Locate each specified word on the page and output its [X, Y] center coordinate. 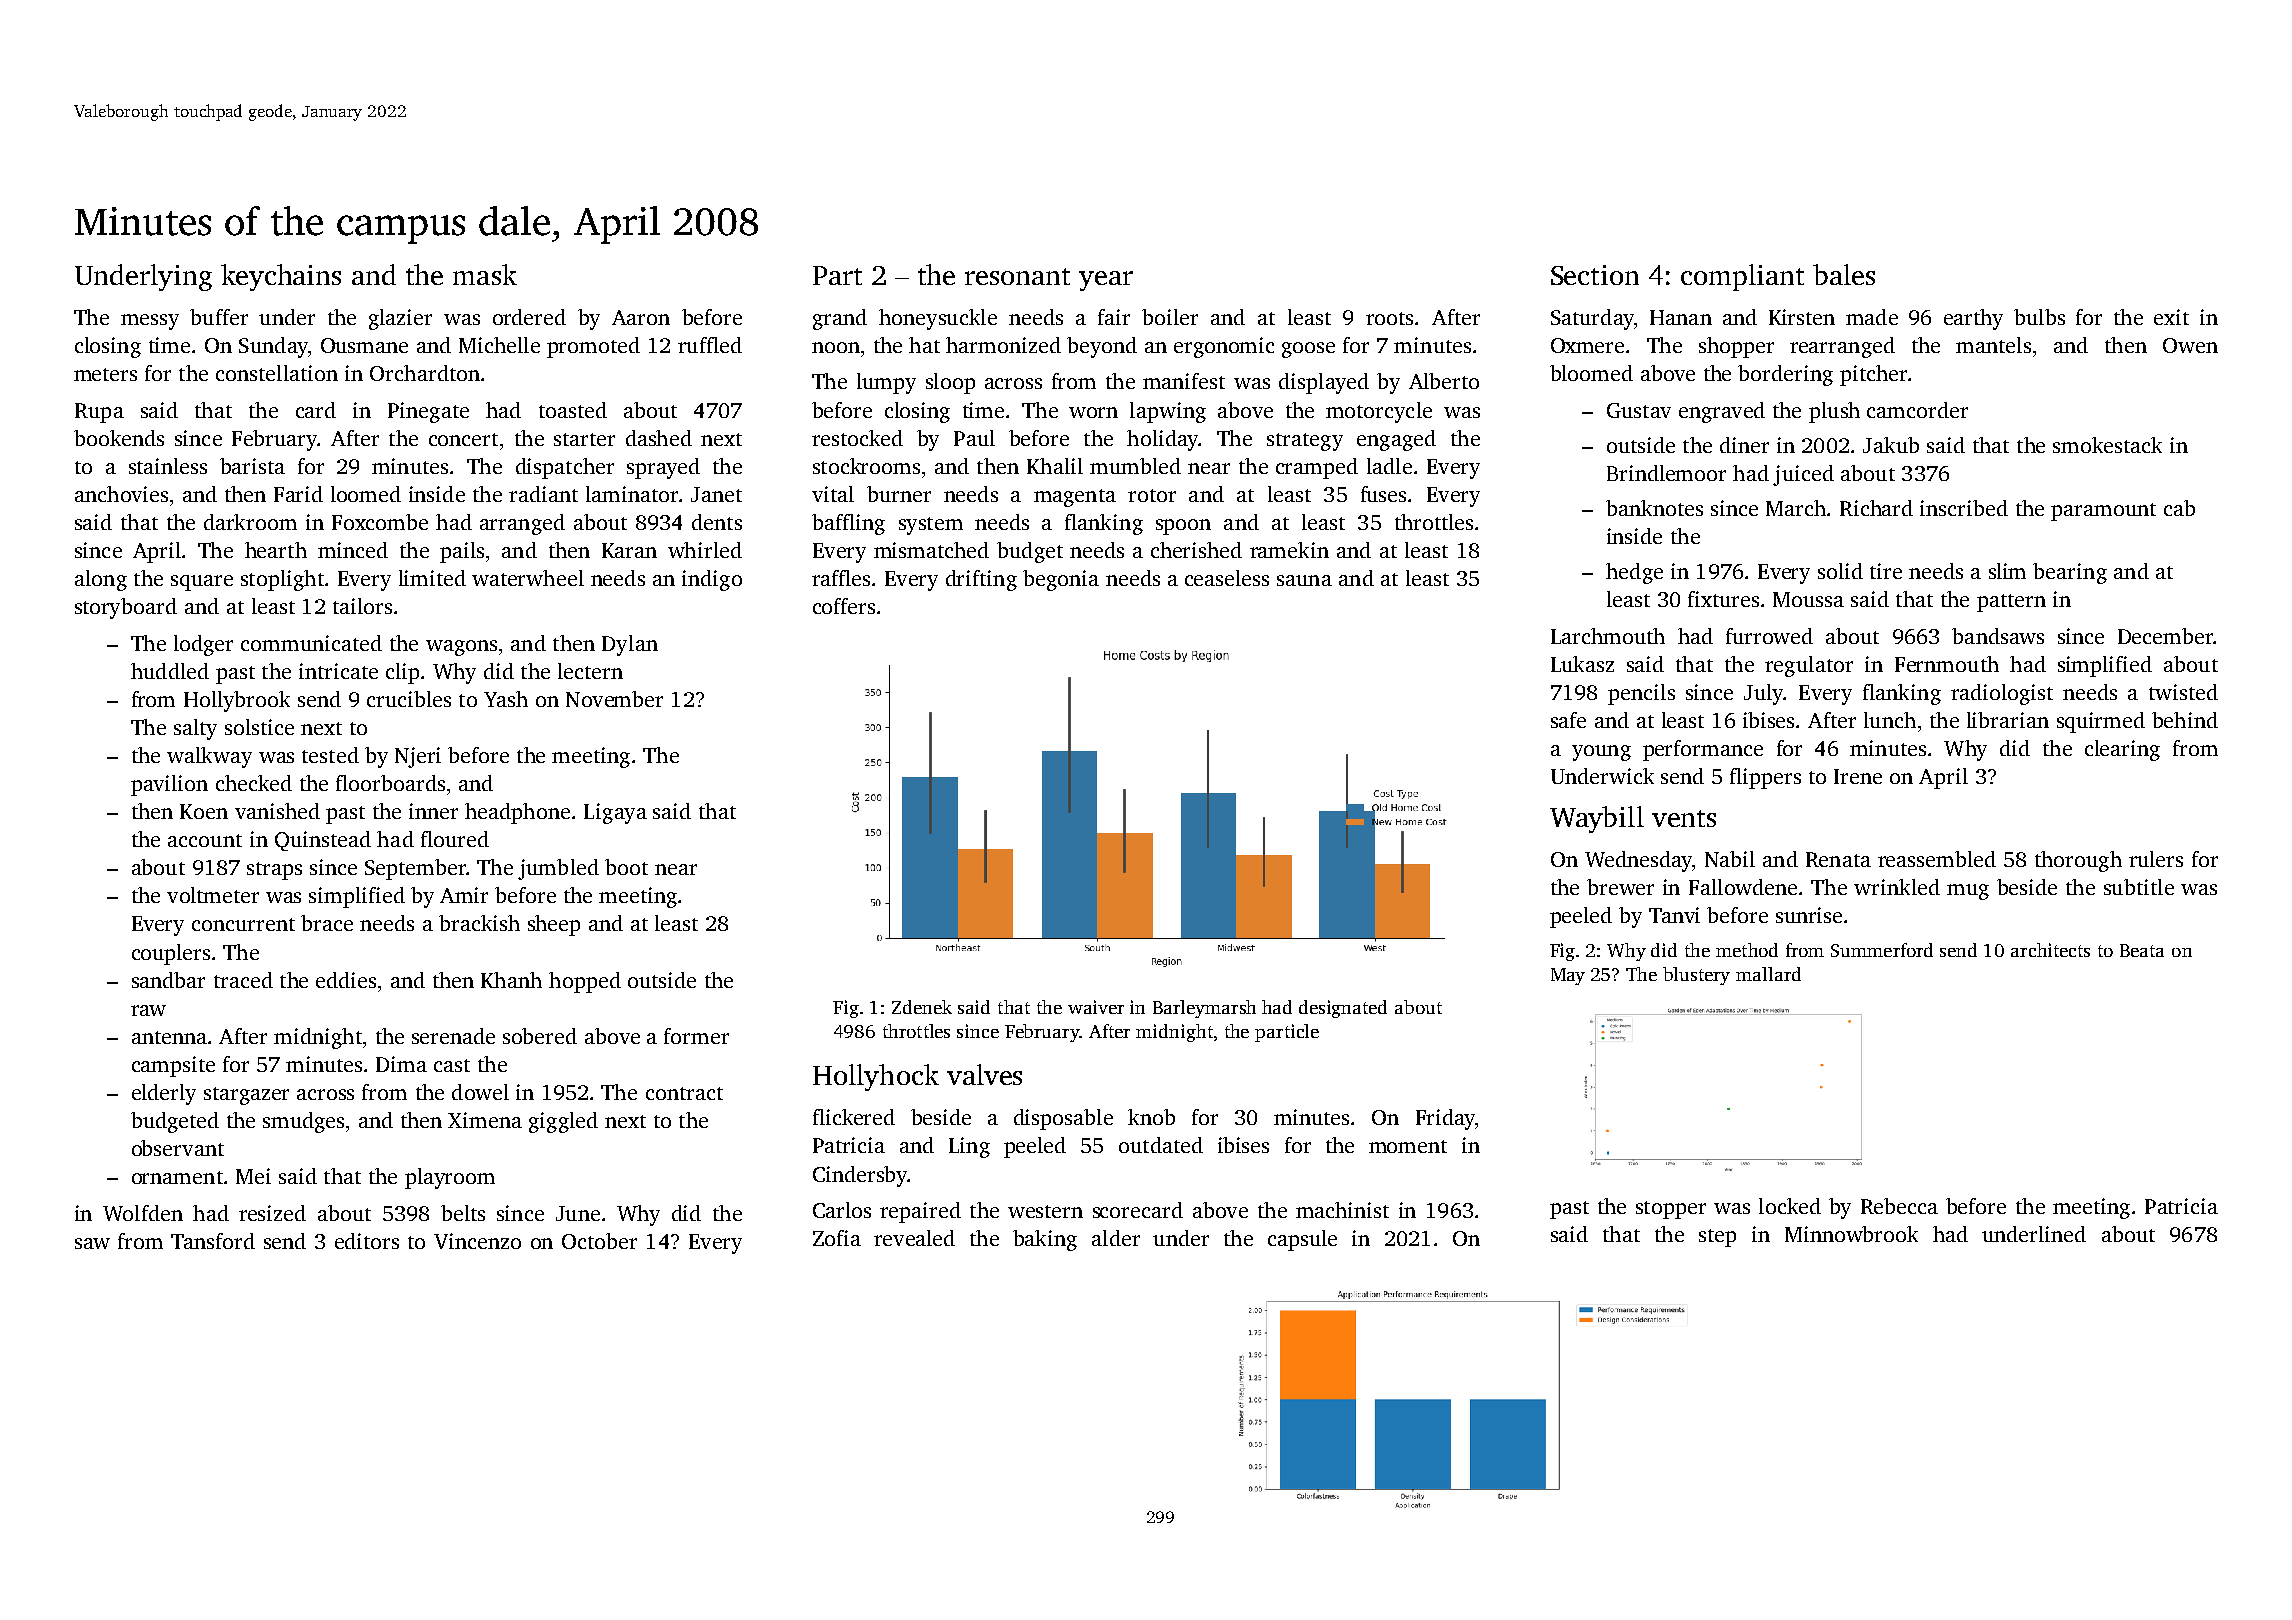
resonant [1017, 276]
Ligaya [615, 813]
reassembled [1937, 859]
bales [1844, 274]
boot [626, 867]
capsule [1302, 1240]
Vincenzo [477, 1241]
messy [150, 322]
